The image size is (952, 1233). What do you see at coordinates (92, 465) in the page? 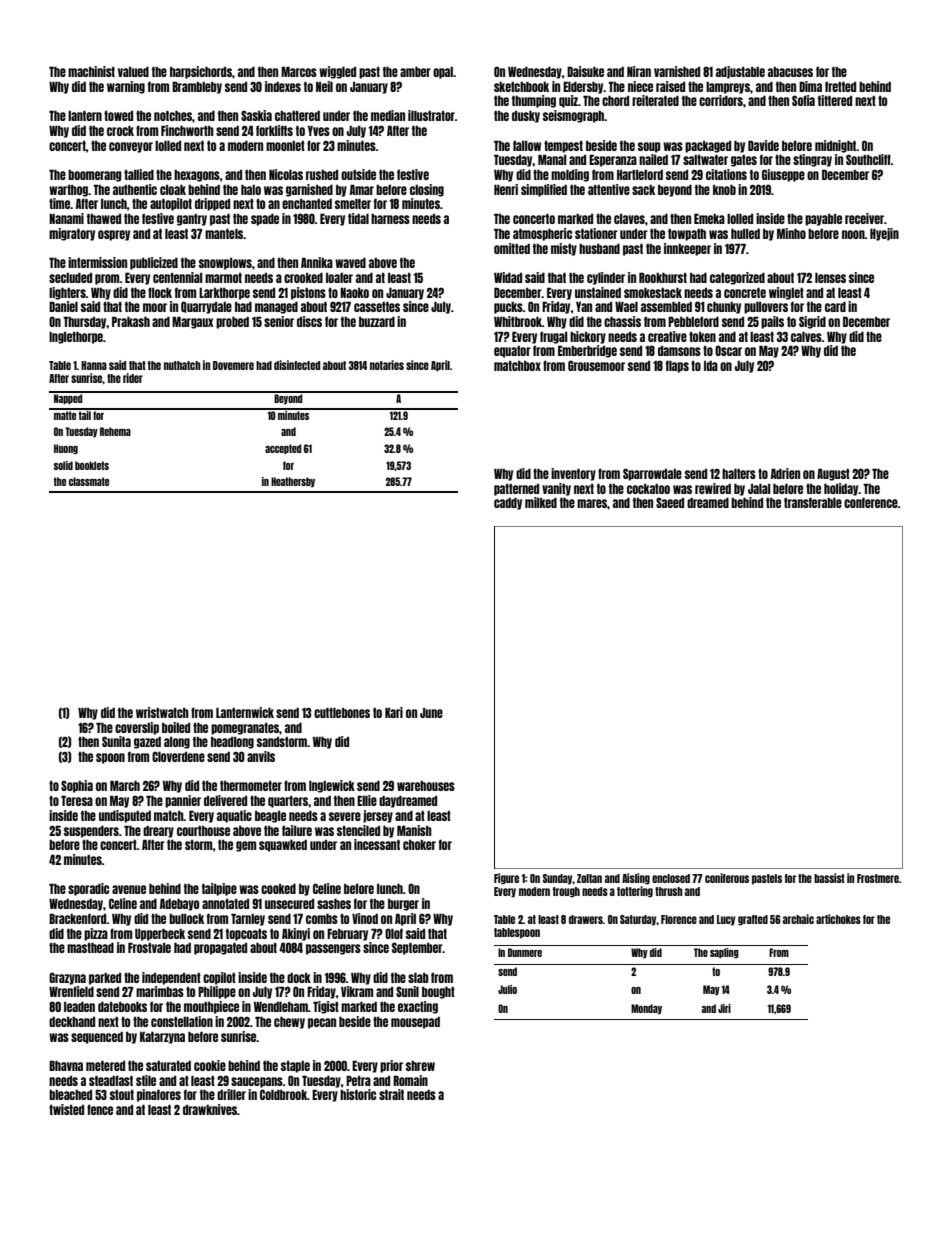
I see `booklets` at bounding box center [92, 465].
